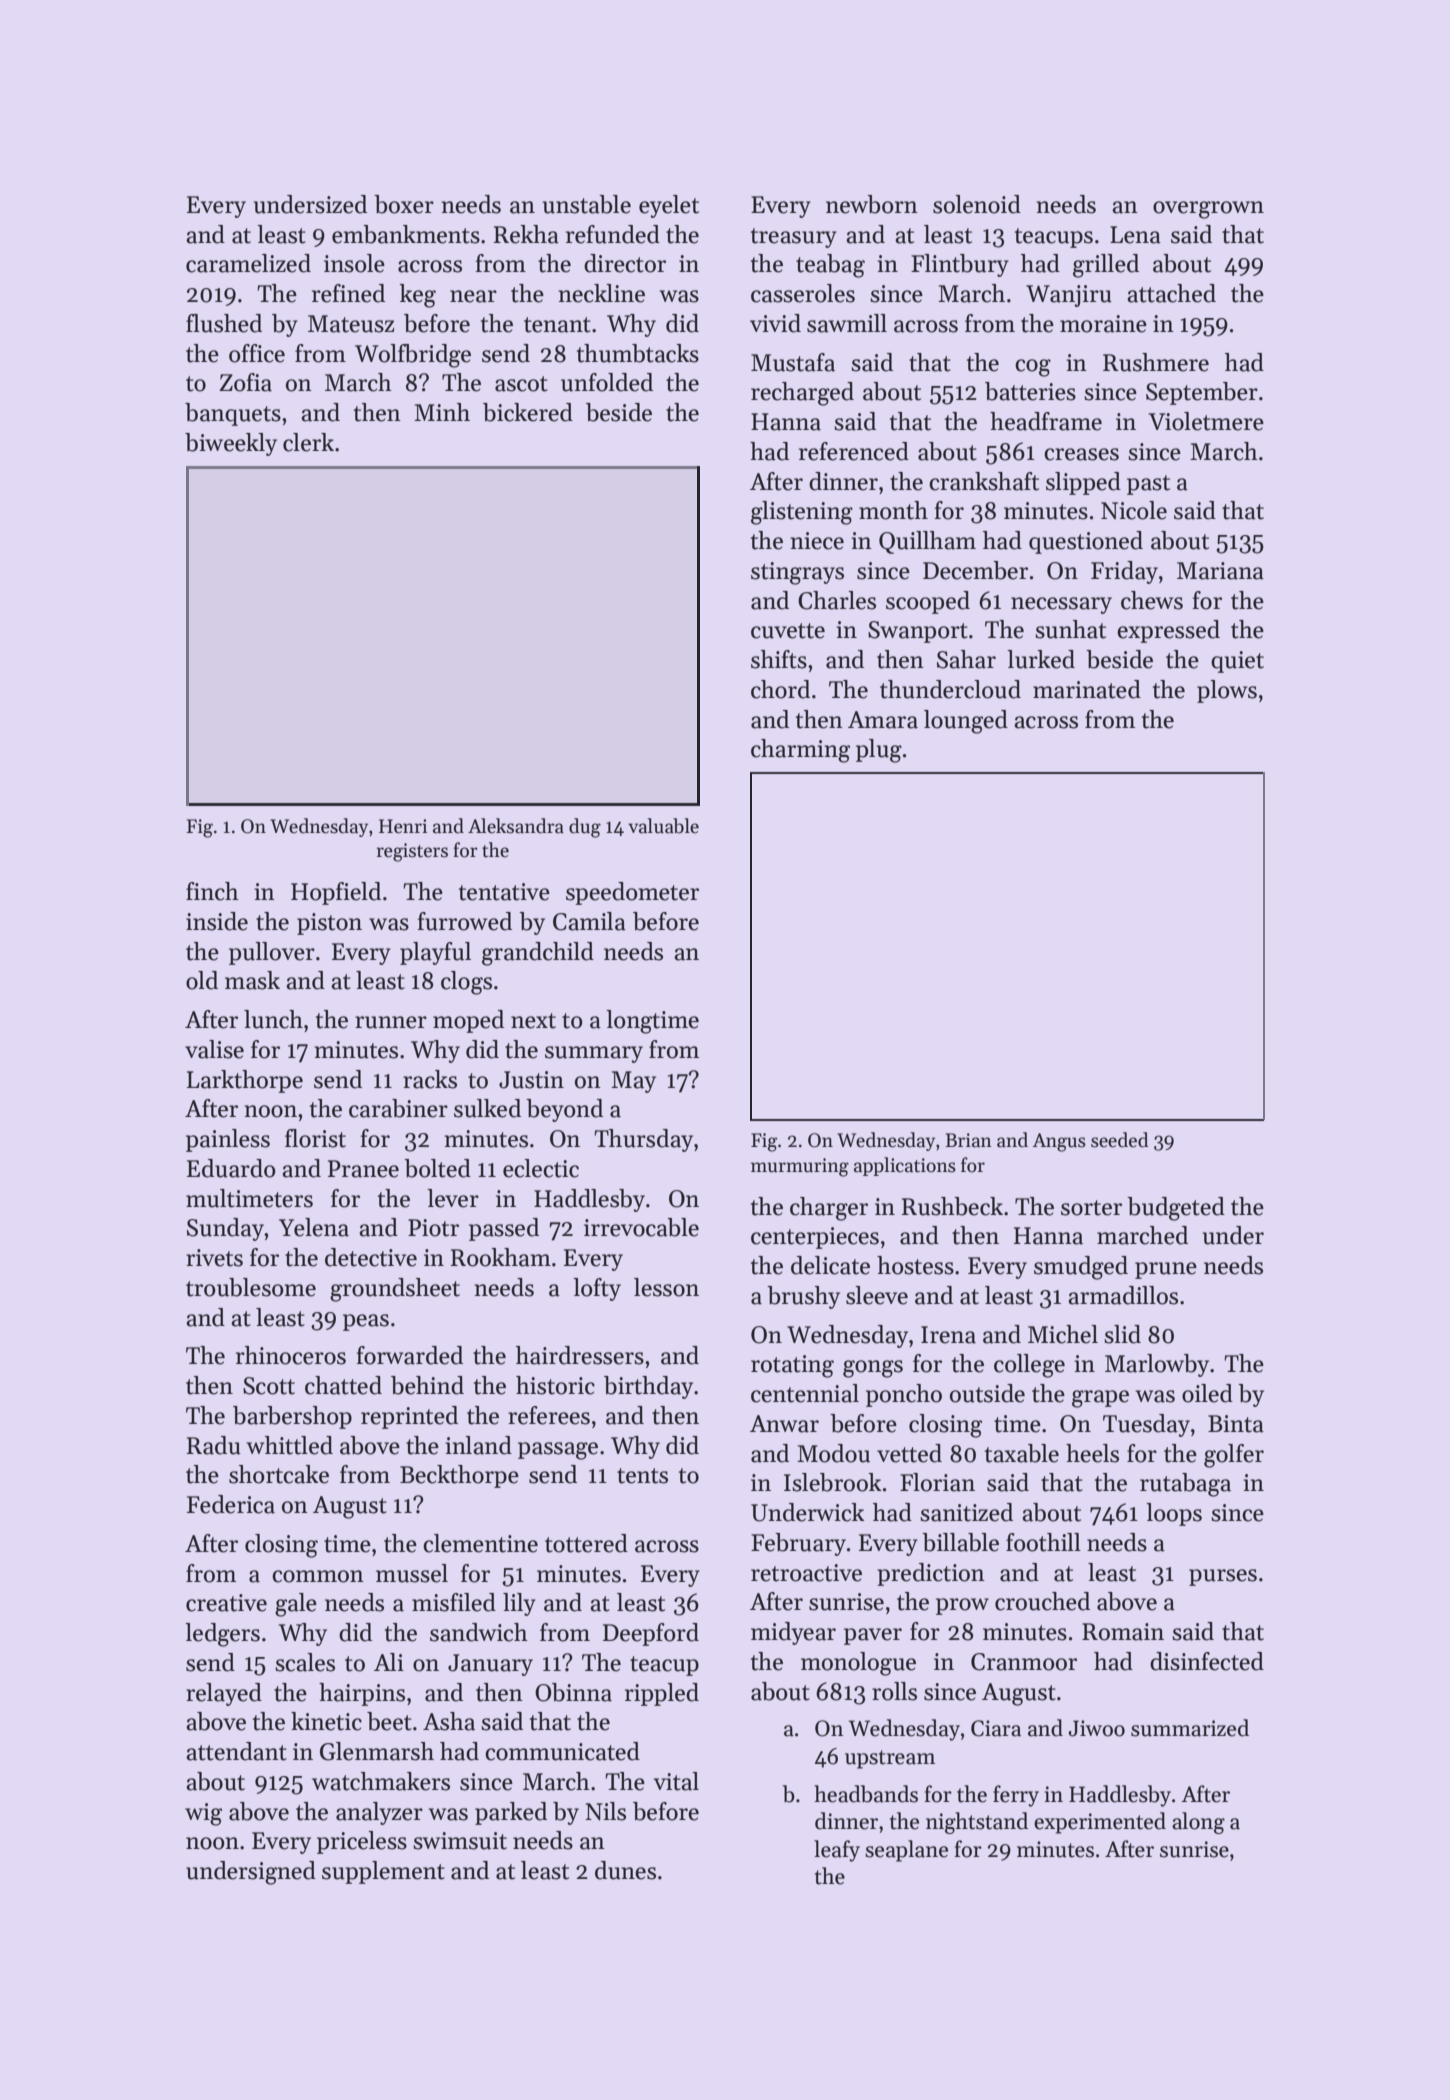 Image resolution: width=1450 pixels, height=2100 pixels. Describe the element at coordinates (226, 1229) in the screenshot. I see `Sunday` at that location.
